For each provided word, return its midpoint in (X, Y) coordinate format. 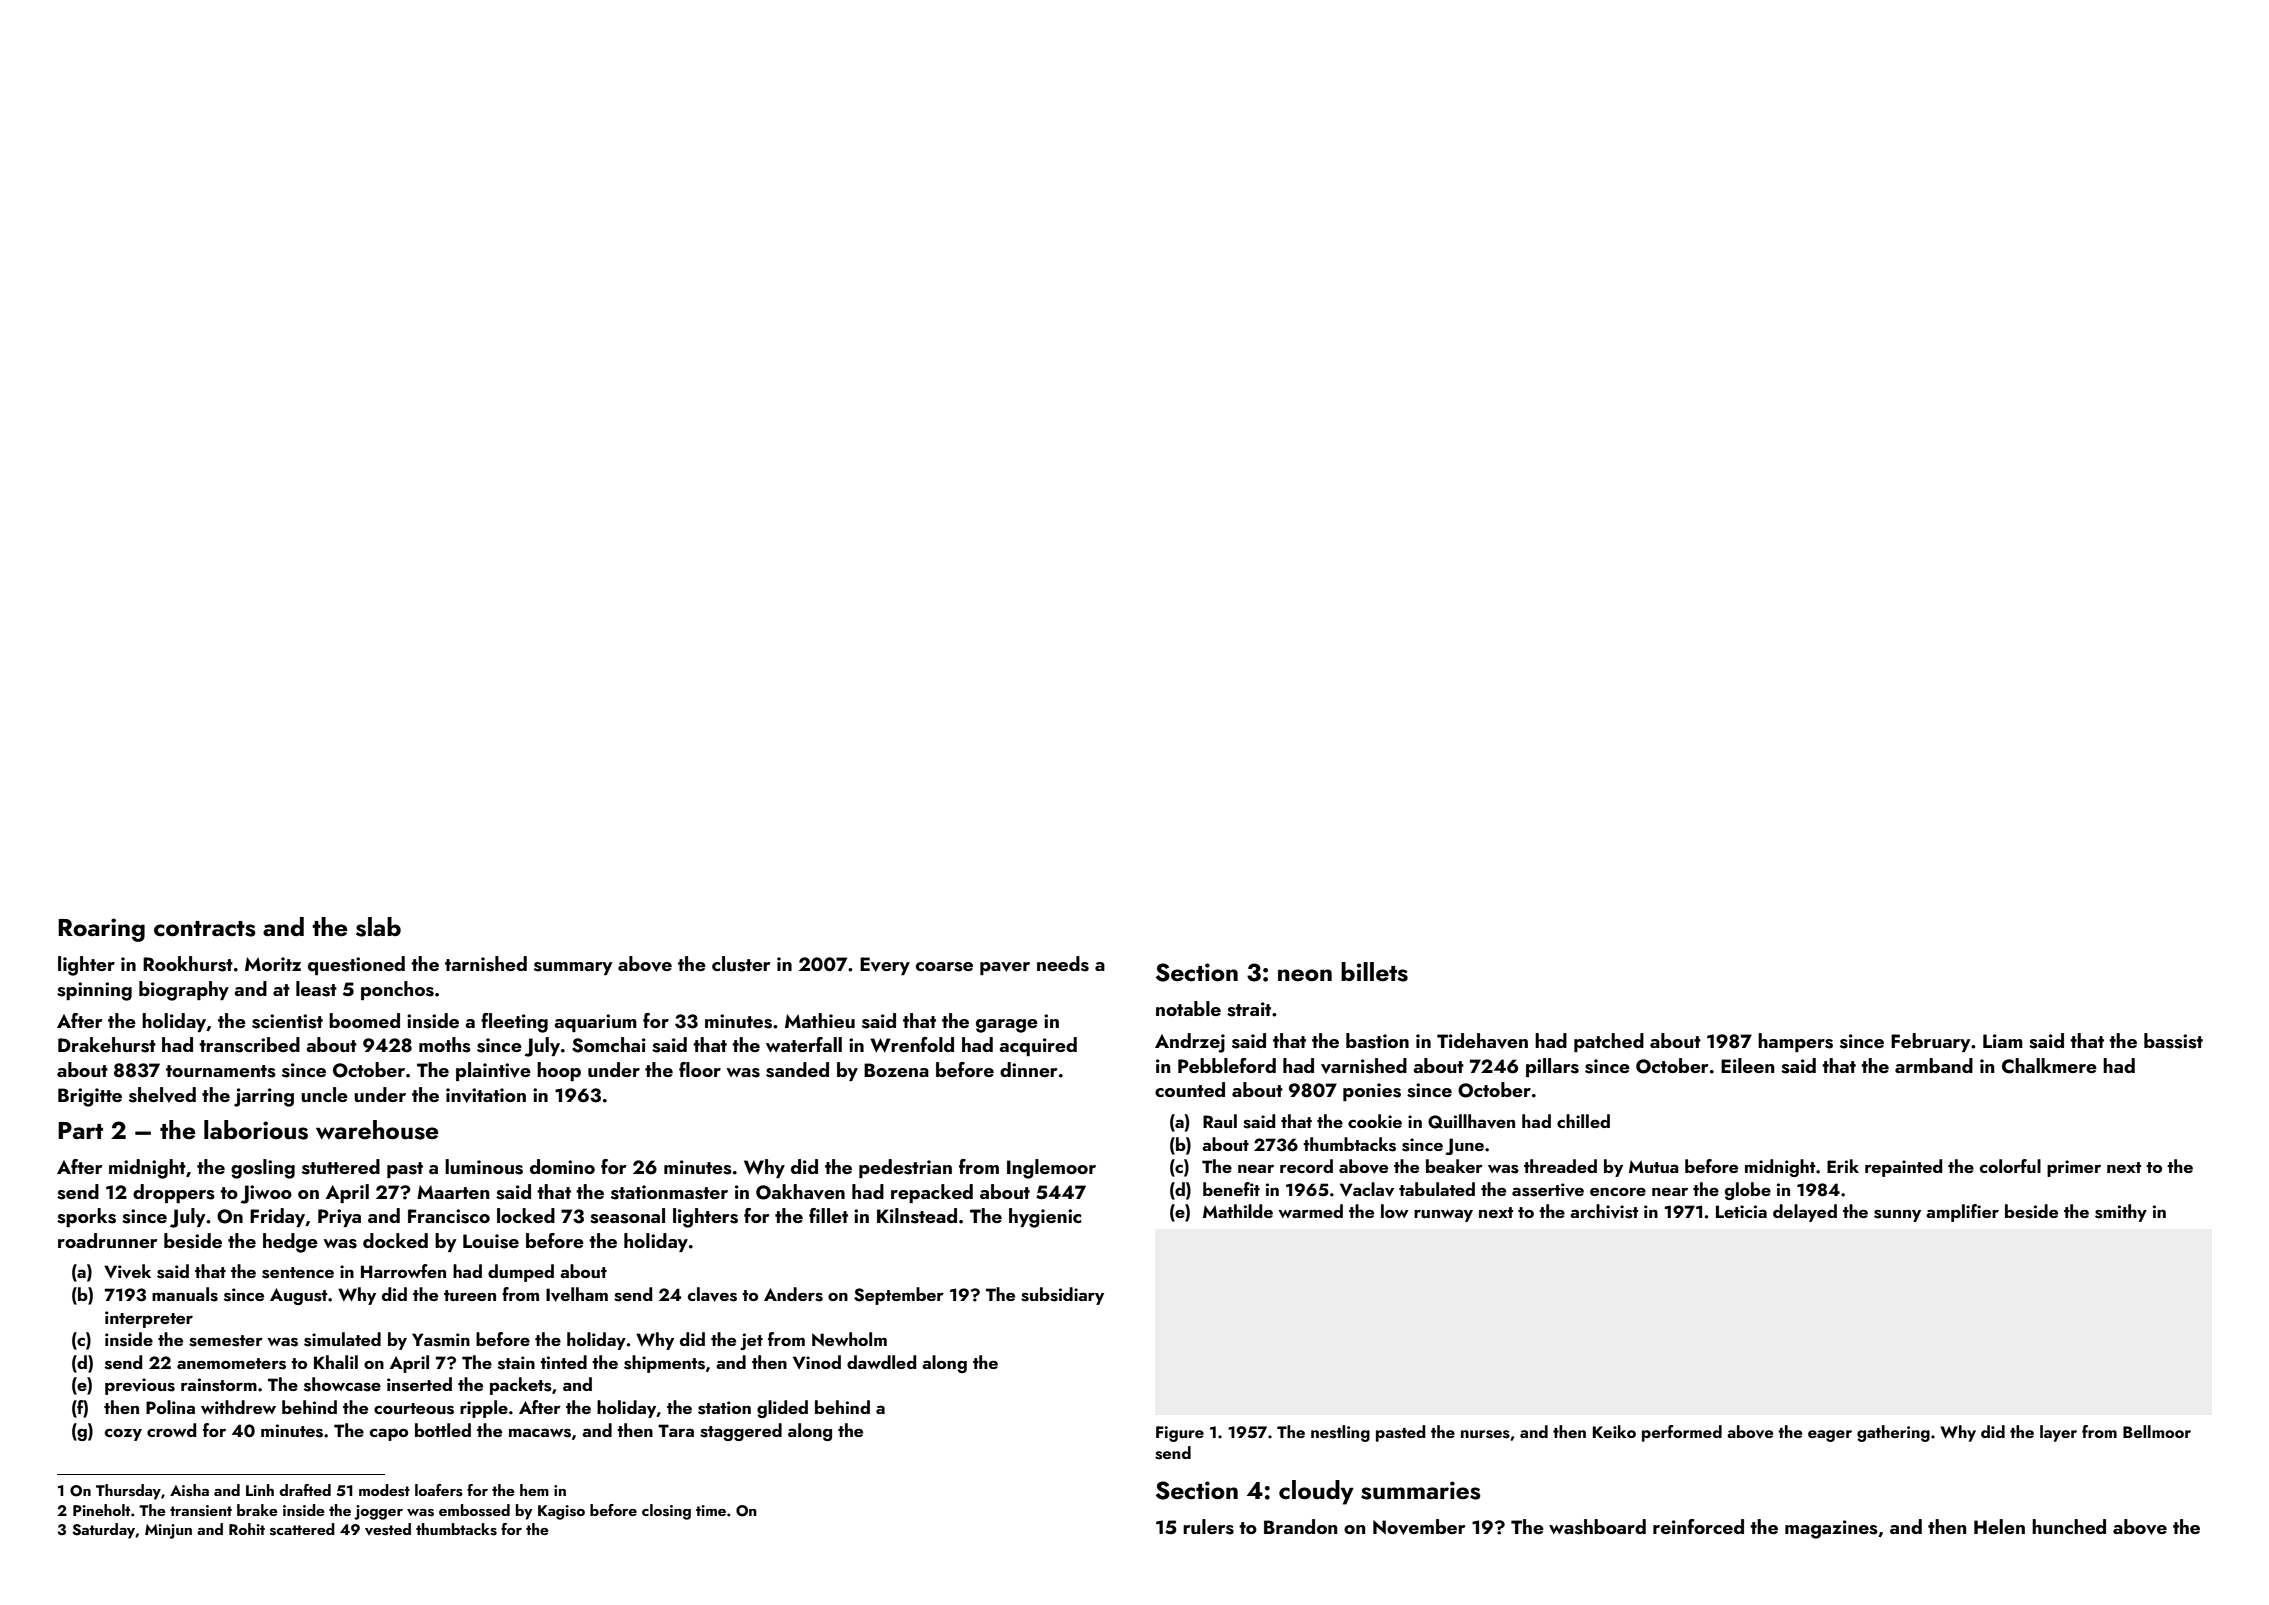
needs (1063, 964)
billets (1374, 972)
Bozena (896, 1070)
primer (2074, 1168)
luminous (484, 1167)
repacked (932, 1193)
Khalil (336, 1362)
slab (378, 927)
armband (1934, 1065)
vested (388, 1529)
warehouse (377, 1130)
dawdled (881, 1362)
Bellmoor (2157, 1431)
